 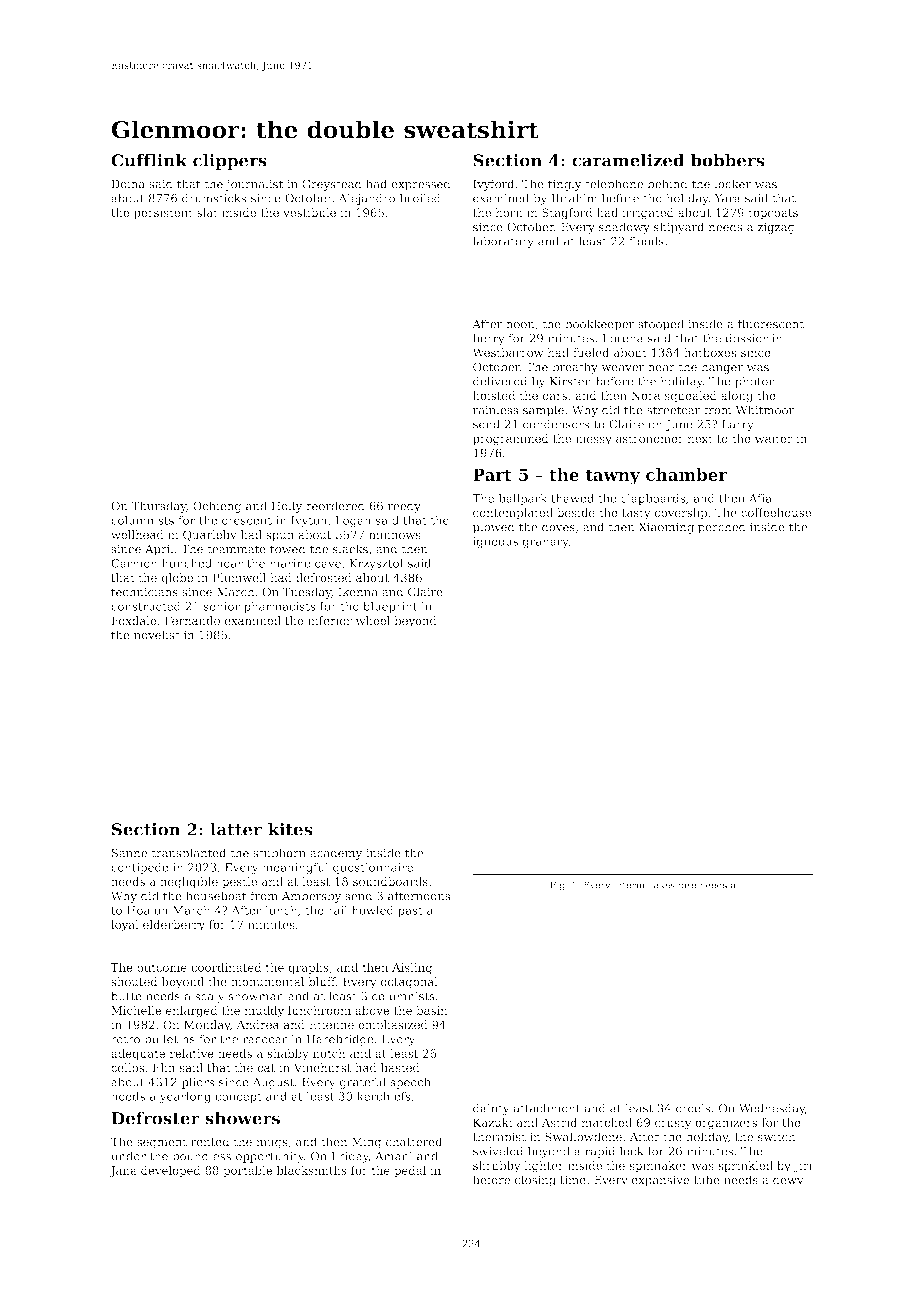 I want to click on igneous, so click(x=495, y=542).
